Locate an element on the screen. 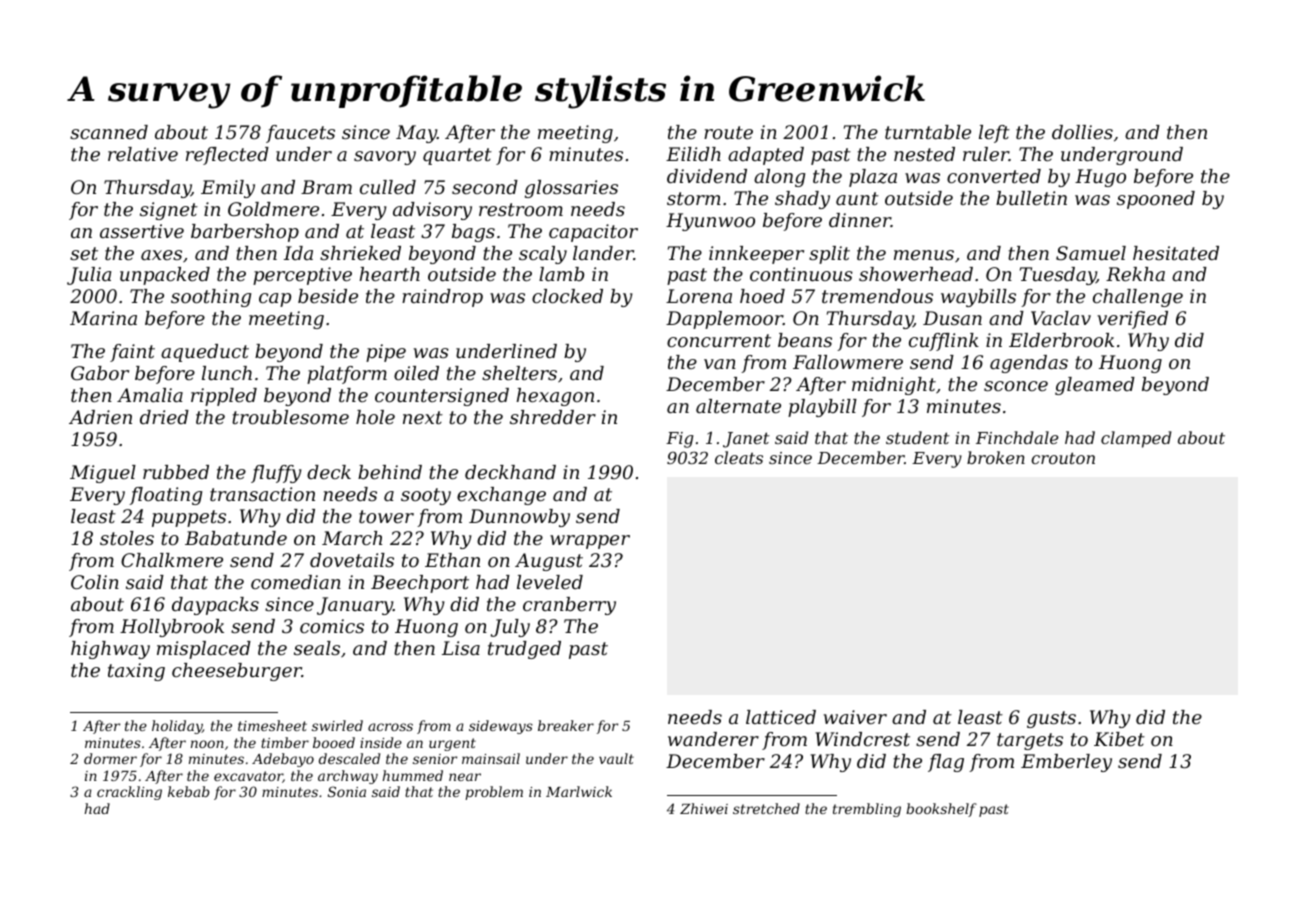 The height and width of the screenshot is (924, 1308). bookshelf is located at coordinates (941, 810).
